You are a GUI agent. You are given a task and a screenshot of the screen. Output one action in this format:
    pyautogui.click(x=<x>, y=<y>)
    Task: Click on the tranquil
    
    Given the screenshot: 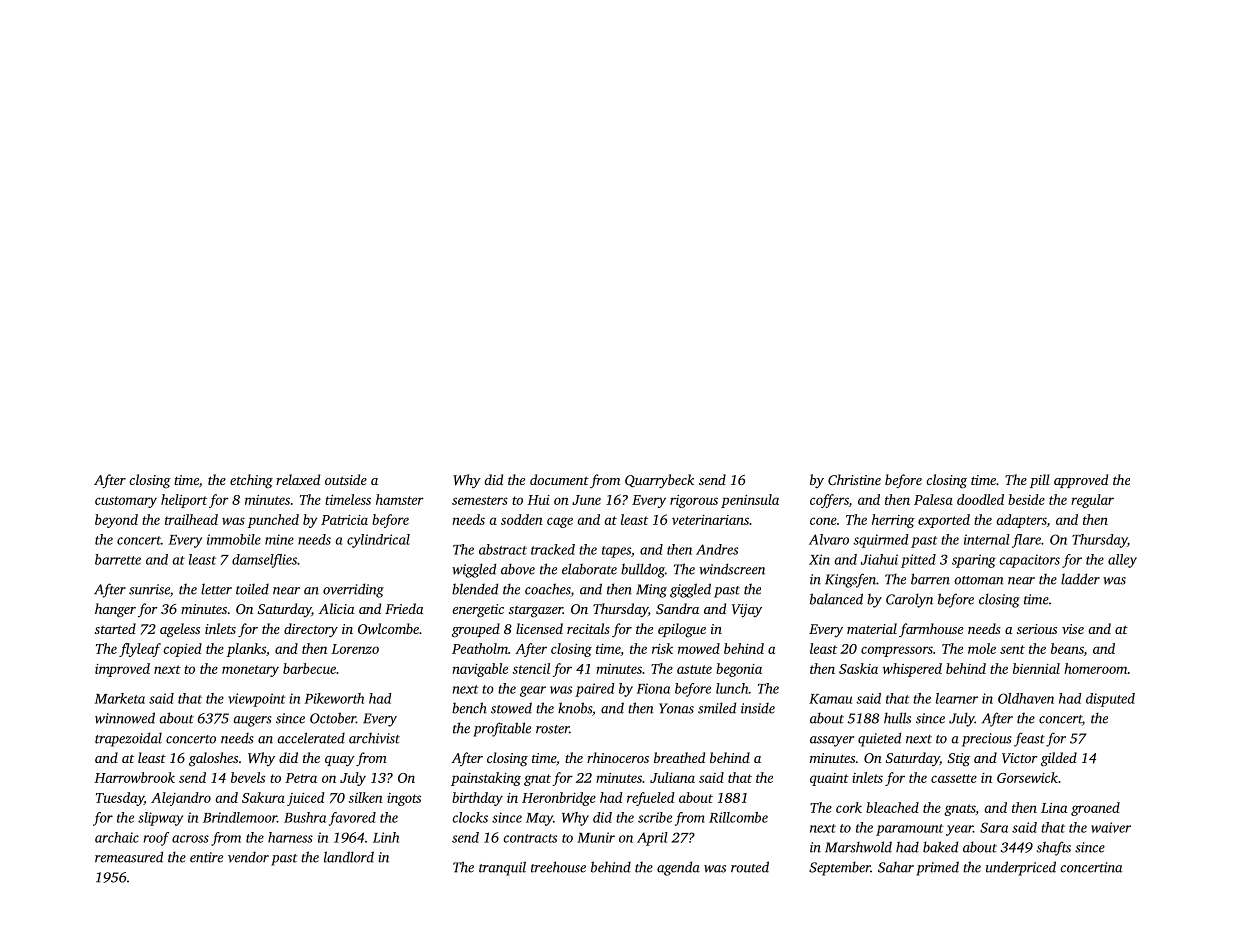 What is the action you would take?
    pyautogui.click(x=502, y=868)
